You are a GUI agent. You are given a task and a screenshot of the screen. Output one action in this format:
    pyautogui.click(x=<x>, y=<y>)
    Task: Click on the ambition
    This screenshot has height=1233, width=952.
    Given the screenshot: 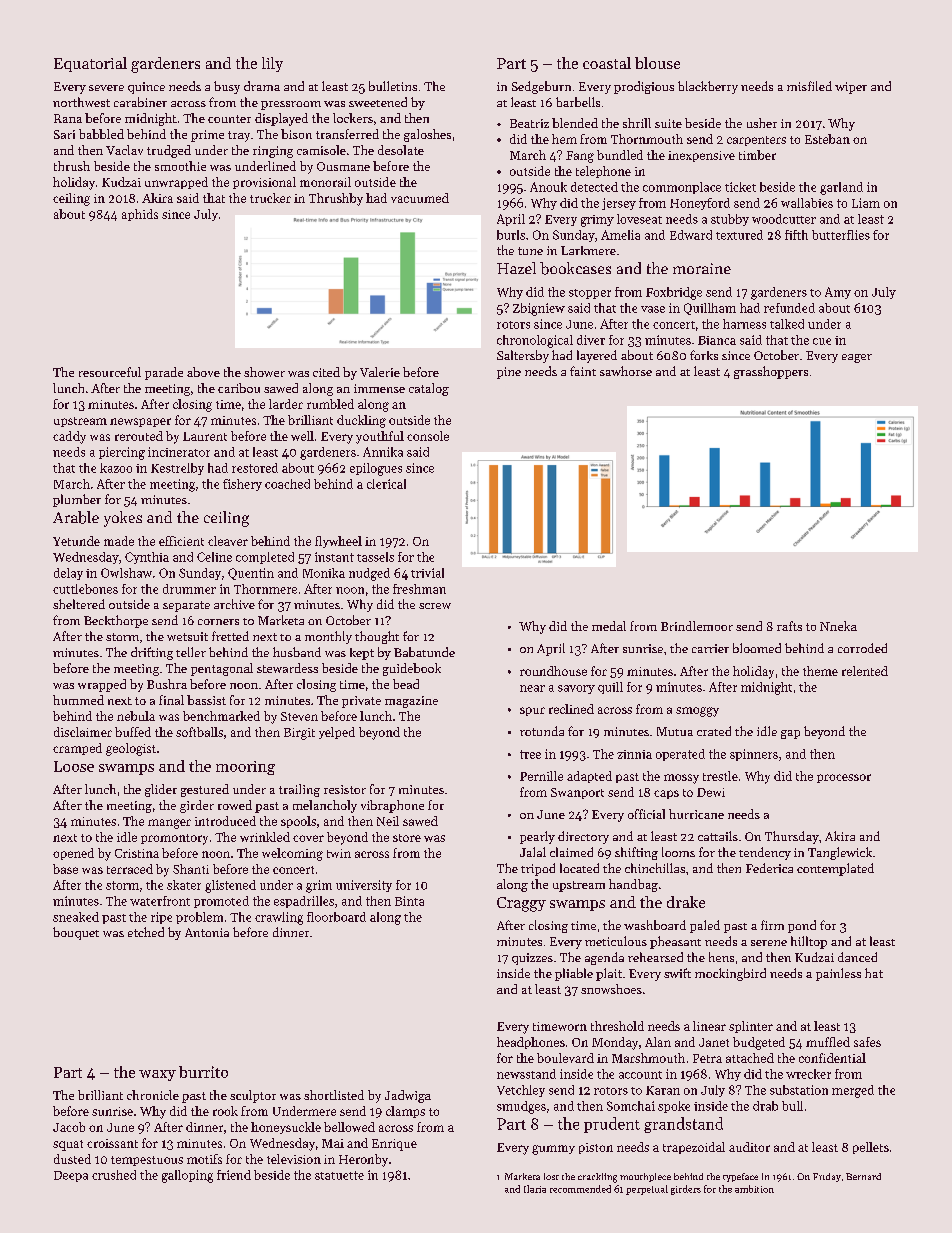 What is the action you would take?
    pyautogui.click(x=754, y=1189)
